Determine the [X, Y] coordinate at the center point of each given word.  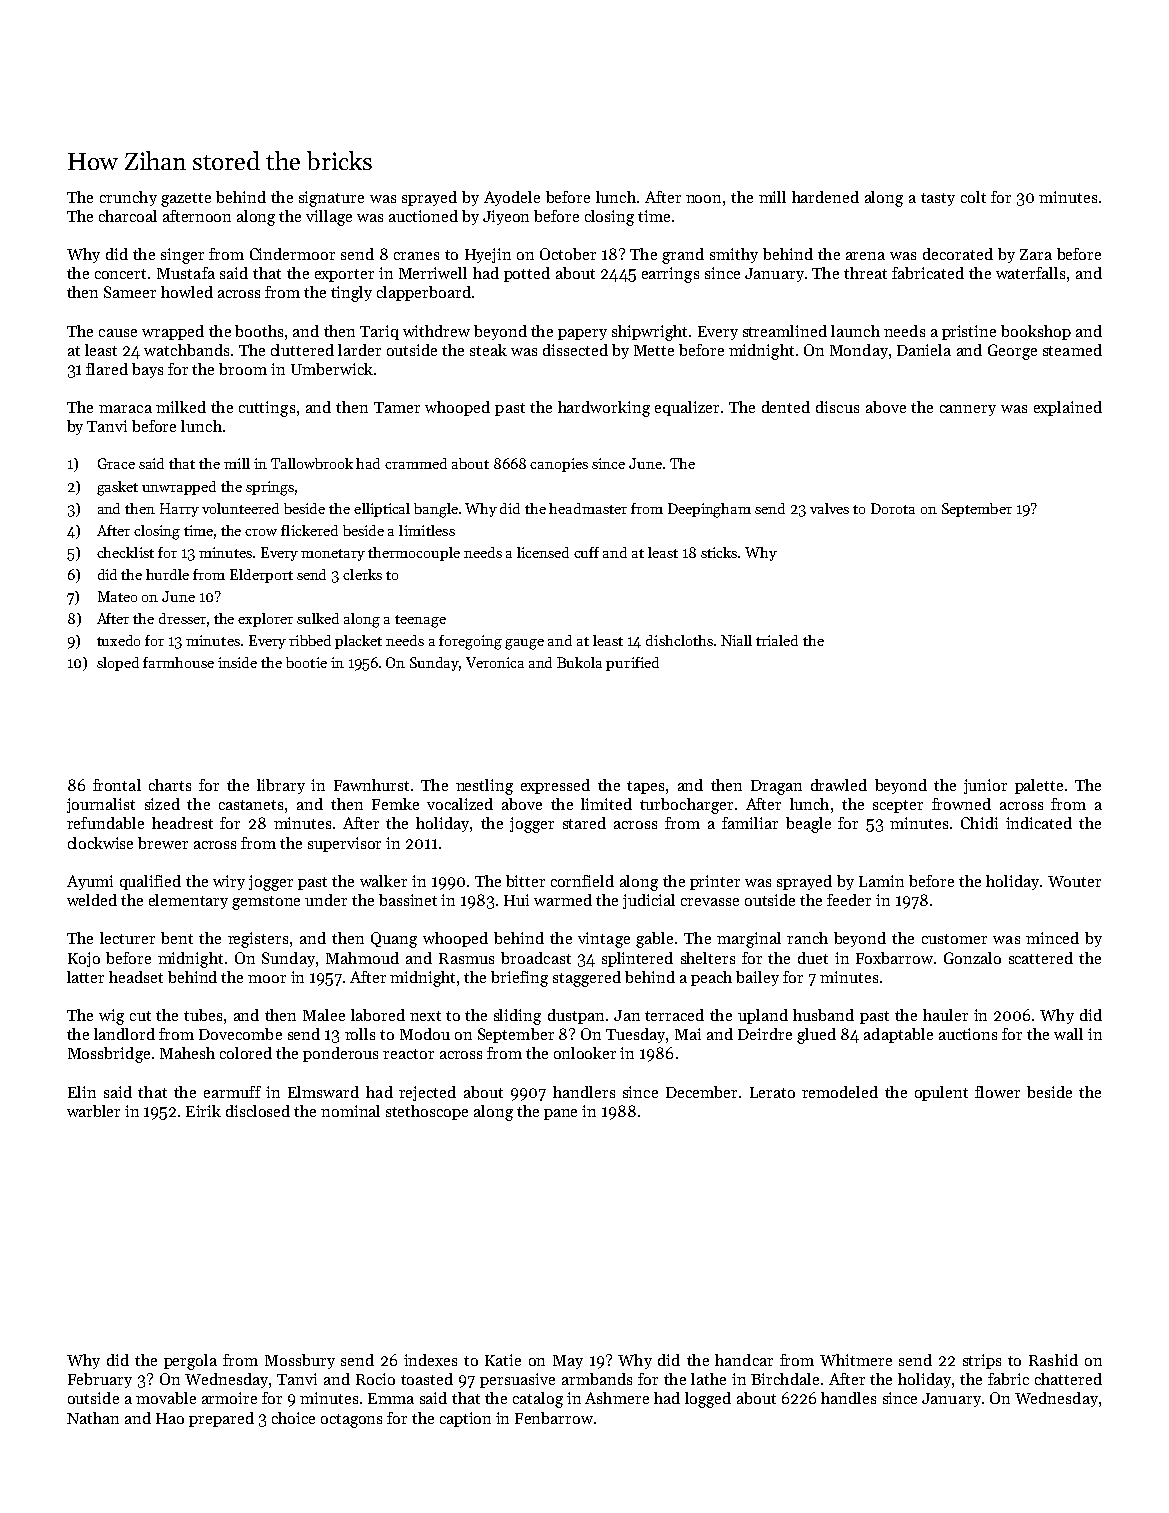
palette [1039, 786]
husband [823, 1015]
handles [848, 1398]
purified [632, 664]
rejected [427, 1093]
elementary [188, 901]
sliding [517, 1017]
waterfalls [1030, 273]
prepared [221, 1419]
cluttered [302, 350]
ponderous [340, 1054]
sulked [318, 618]
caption [465, 1419]
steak [488, 350]
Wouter [1074, 881]
